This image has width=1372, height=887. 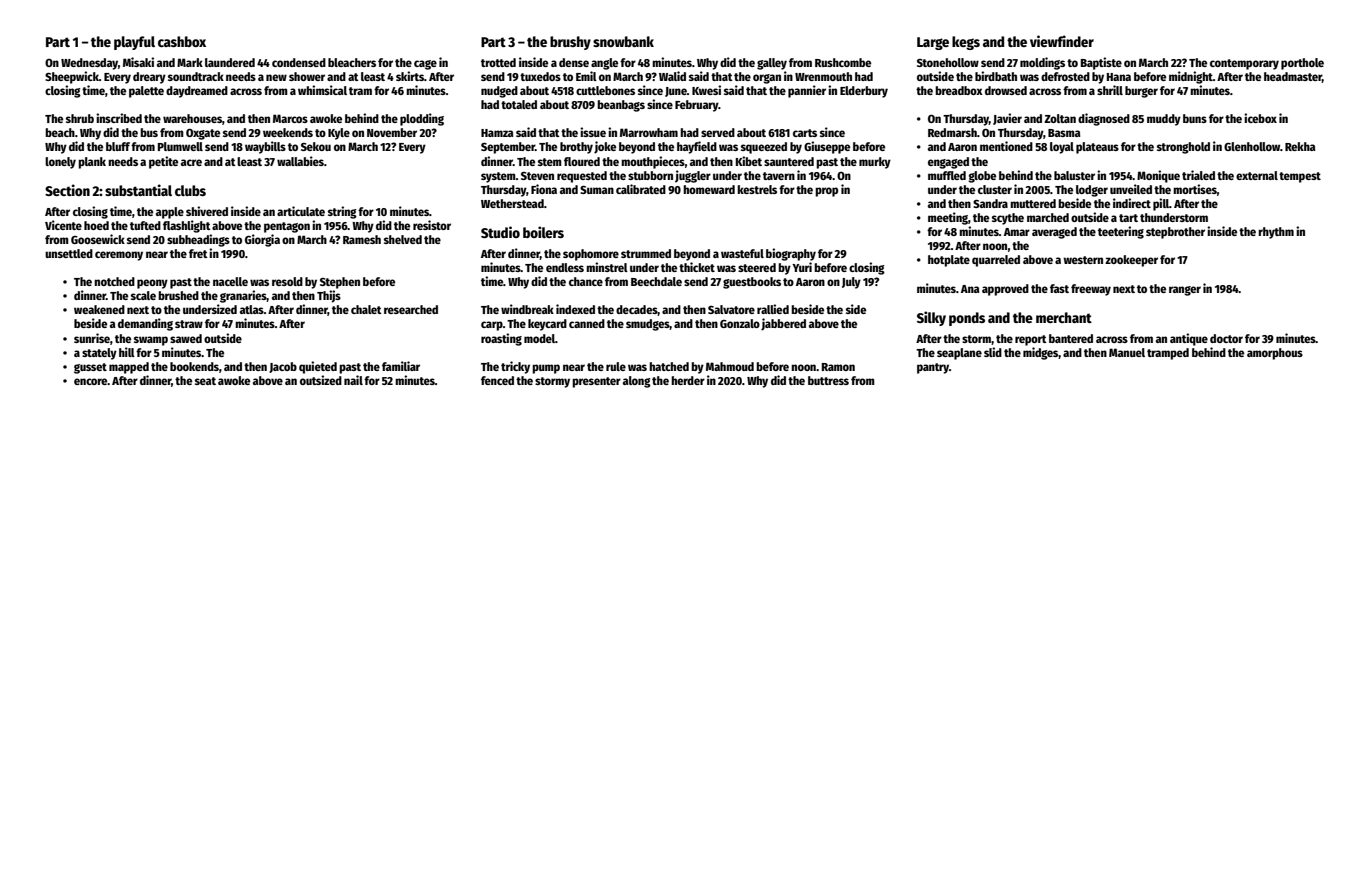 What do you see at coordinates (190, 190) in the image?
I see `clubs` at bounding box center [190, 190].
